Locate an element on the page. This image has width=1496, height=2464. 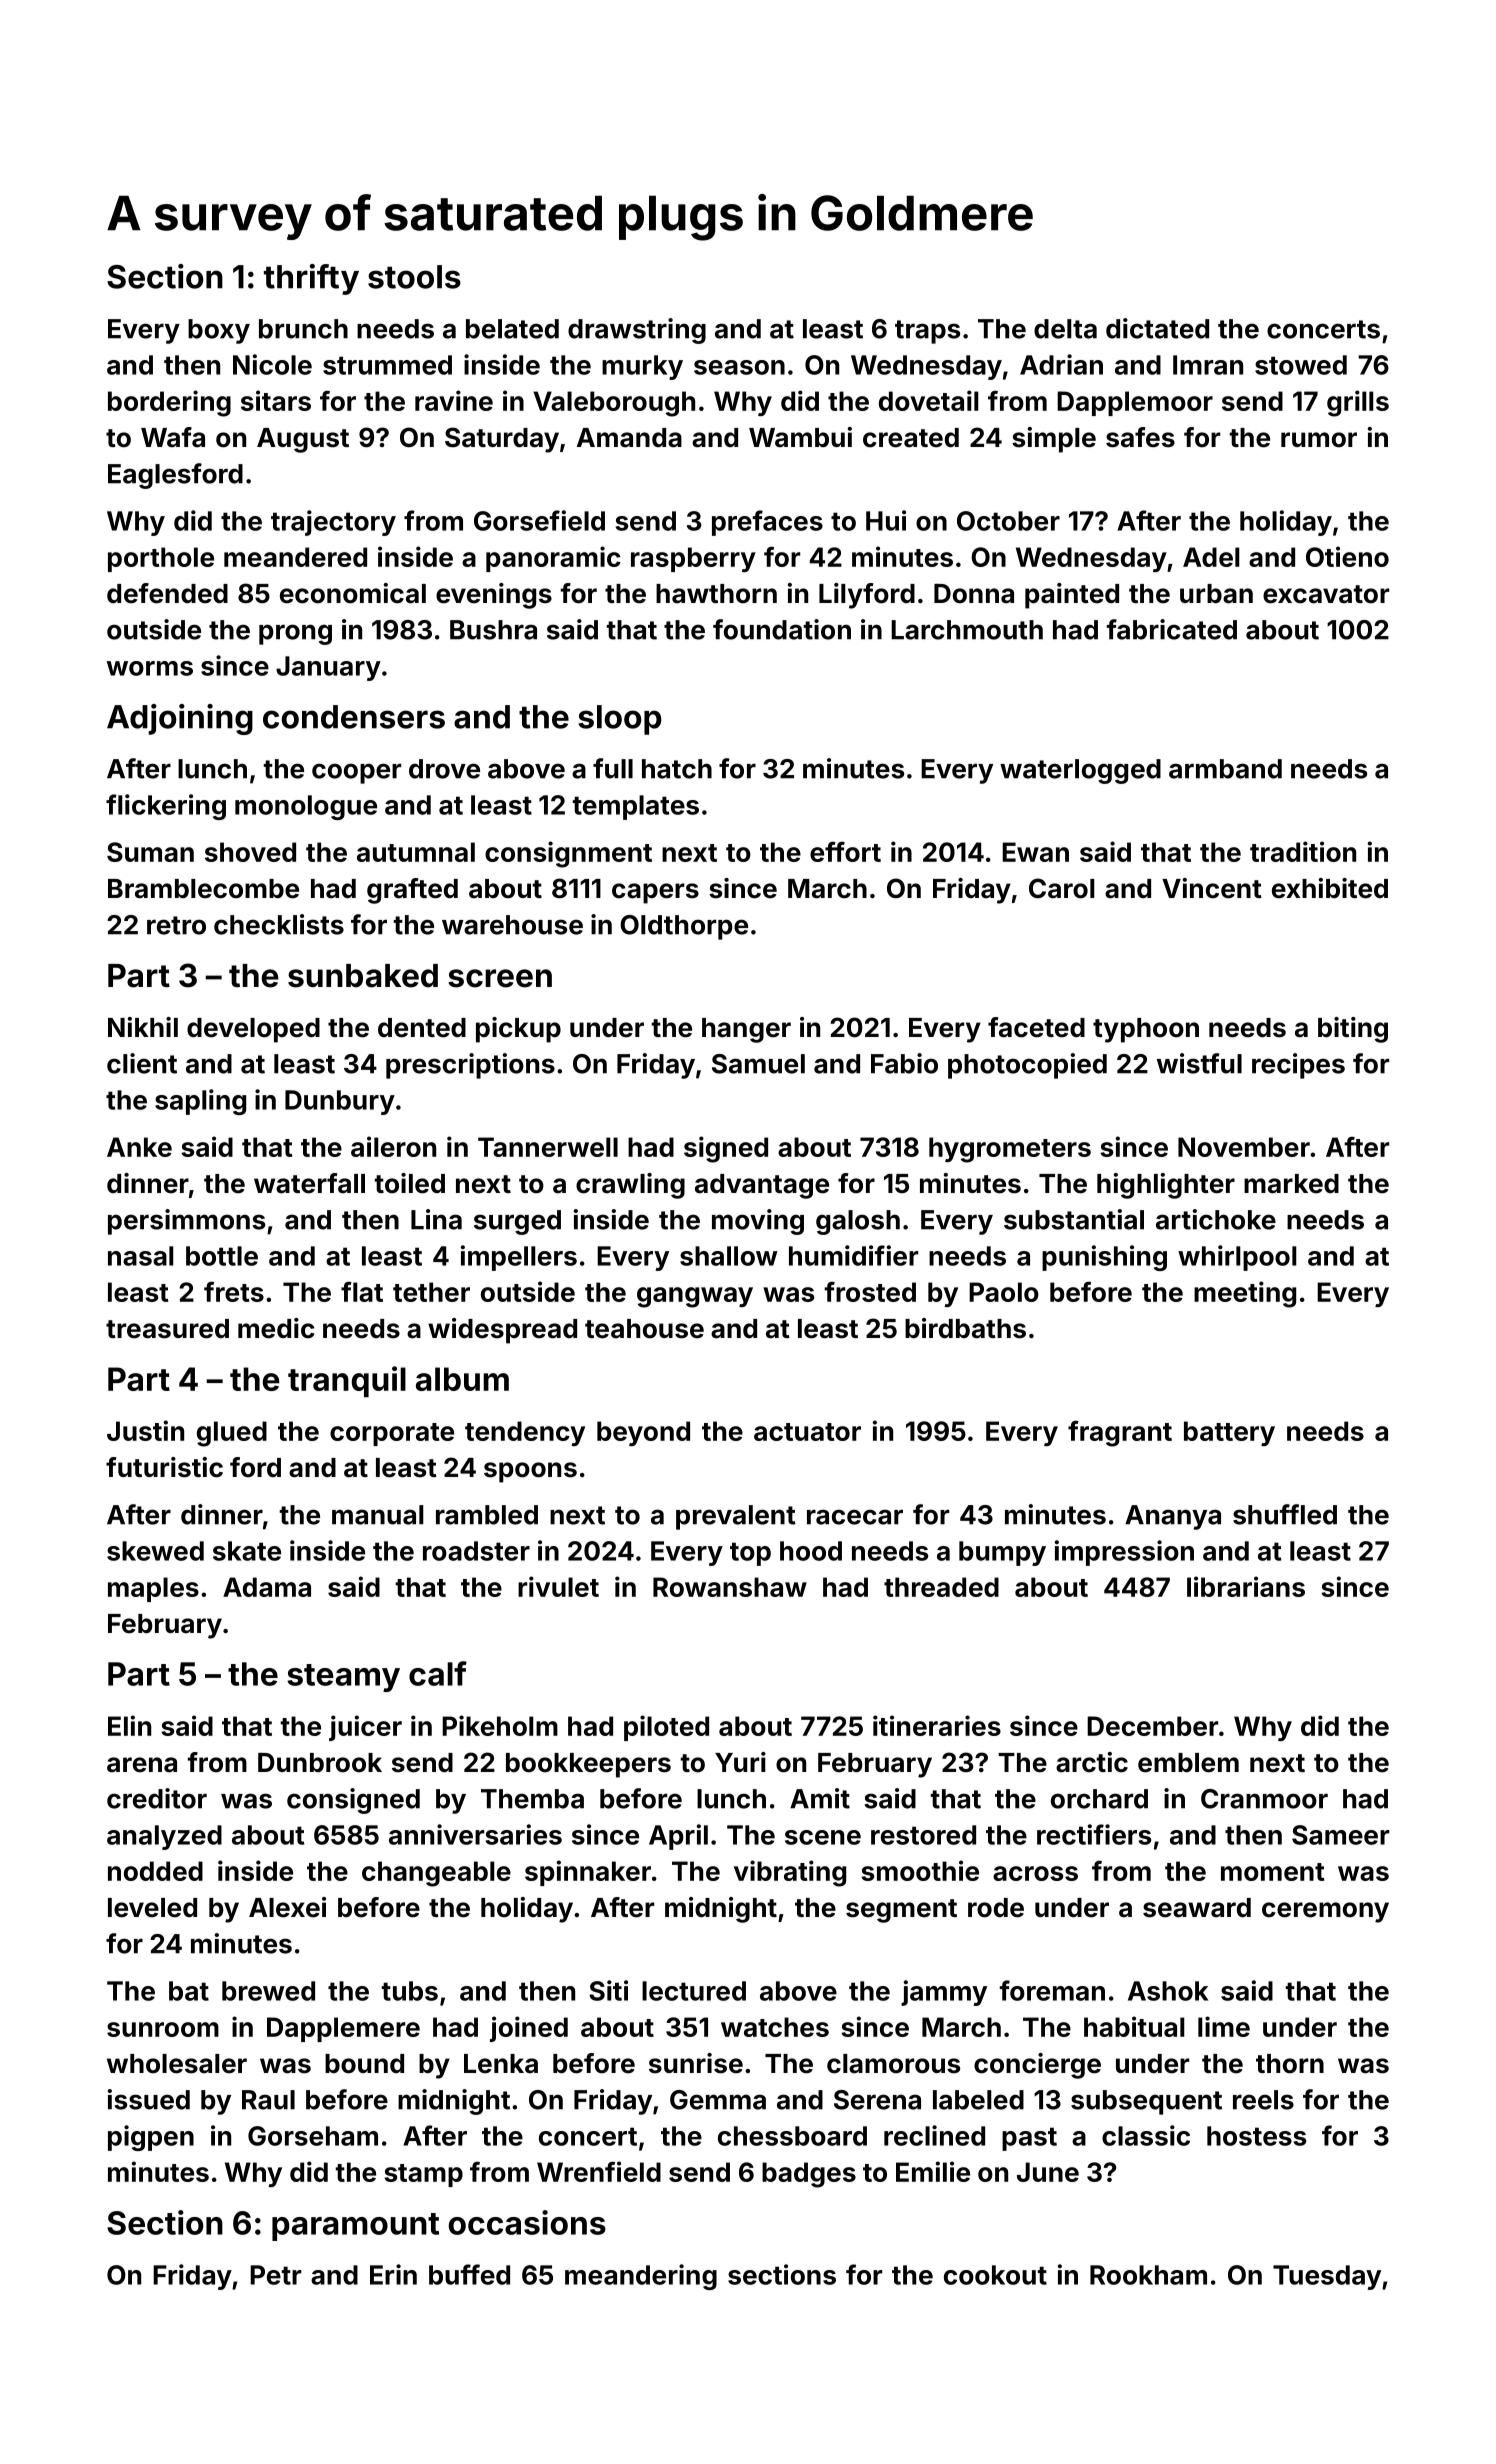
Rookham is located at coordinates (1148, 2275).
